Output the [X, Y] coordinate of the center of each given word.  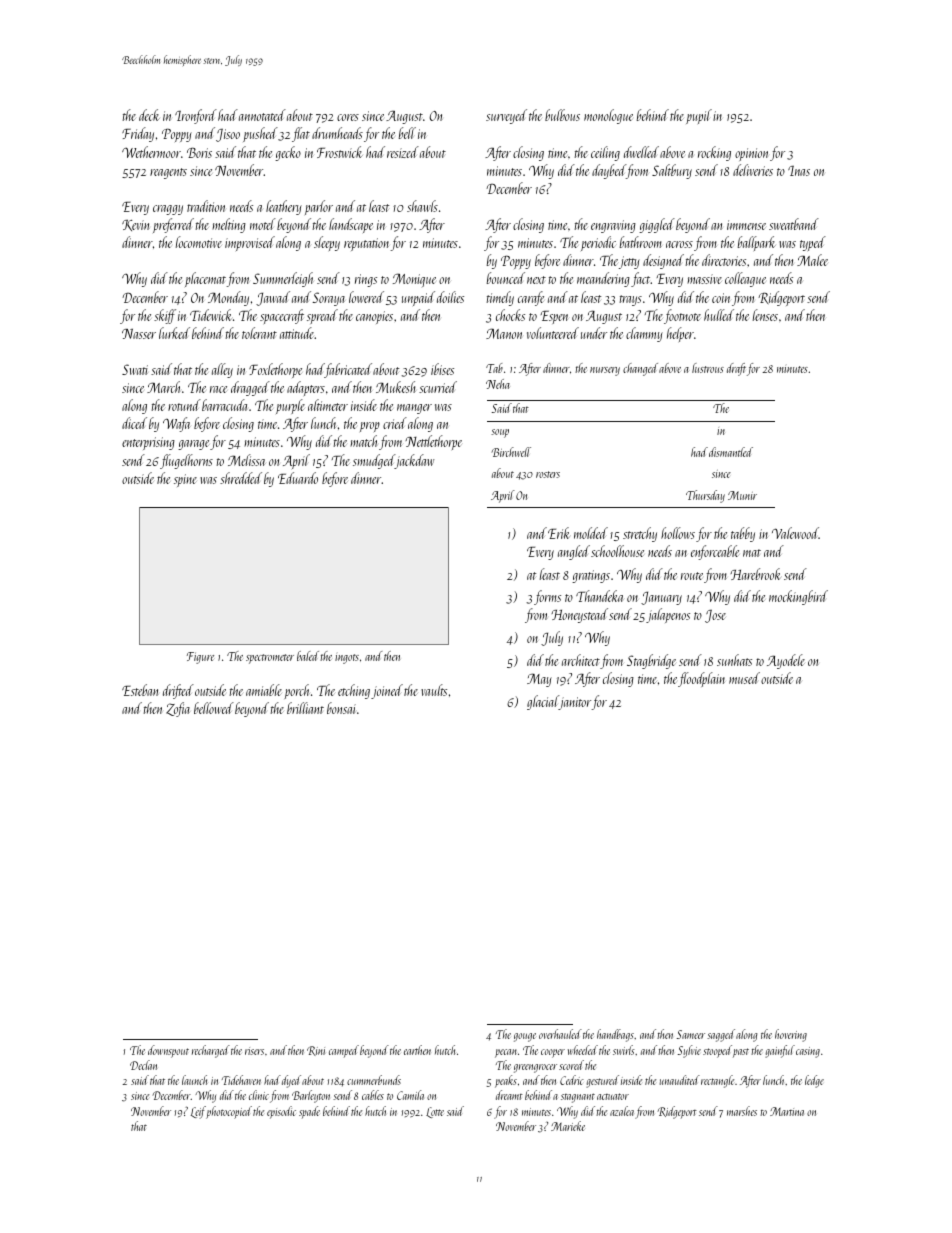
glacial [543, 702]
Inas [799, 171]
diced [134, 423]
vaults [434, 690]
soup [500, 433]
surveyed [506, 116]
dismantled [731, 452]
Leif [198, 1112]
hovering [791, 1035]
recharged [211, 1051]
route [692, 576]
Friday [138, 134]
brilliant [305, 708]
